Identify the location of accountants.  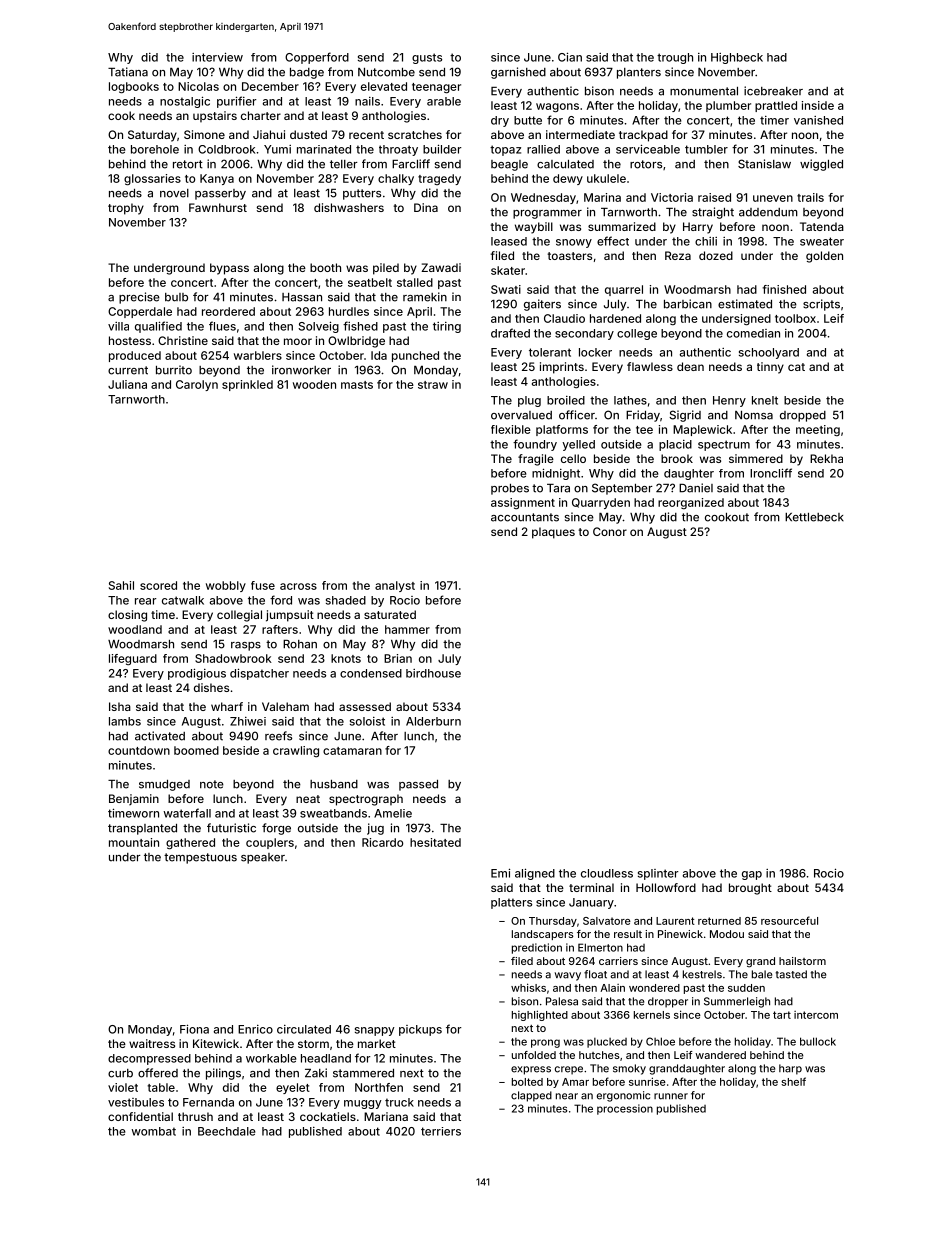
(525, 517).
